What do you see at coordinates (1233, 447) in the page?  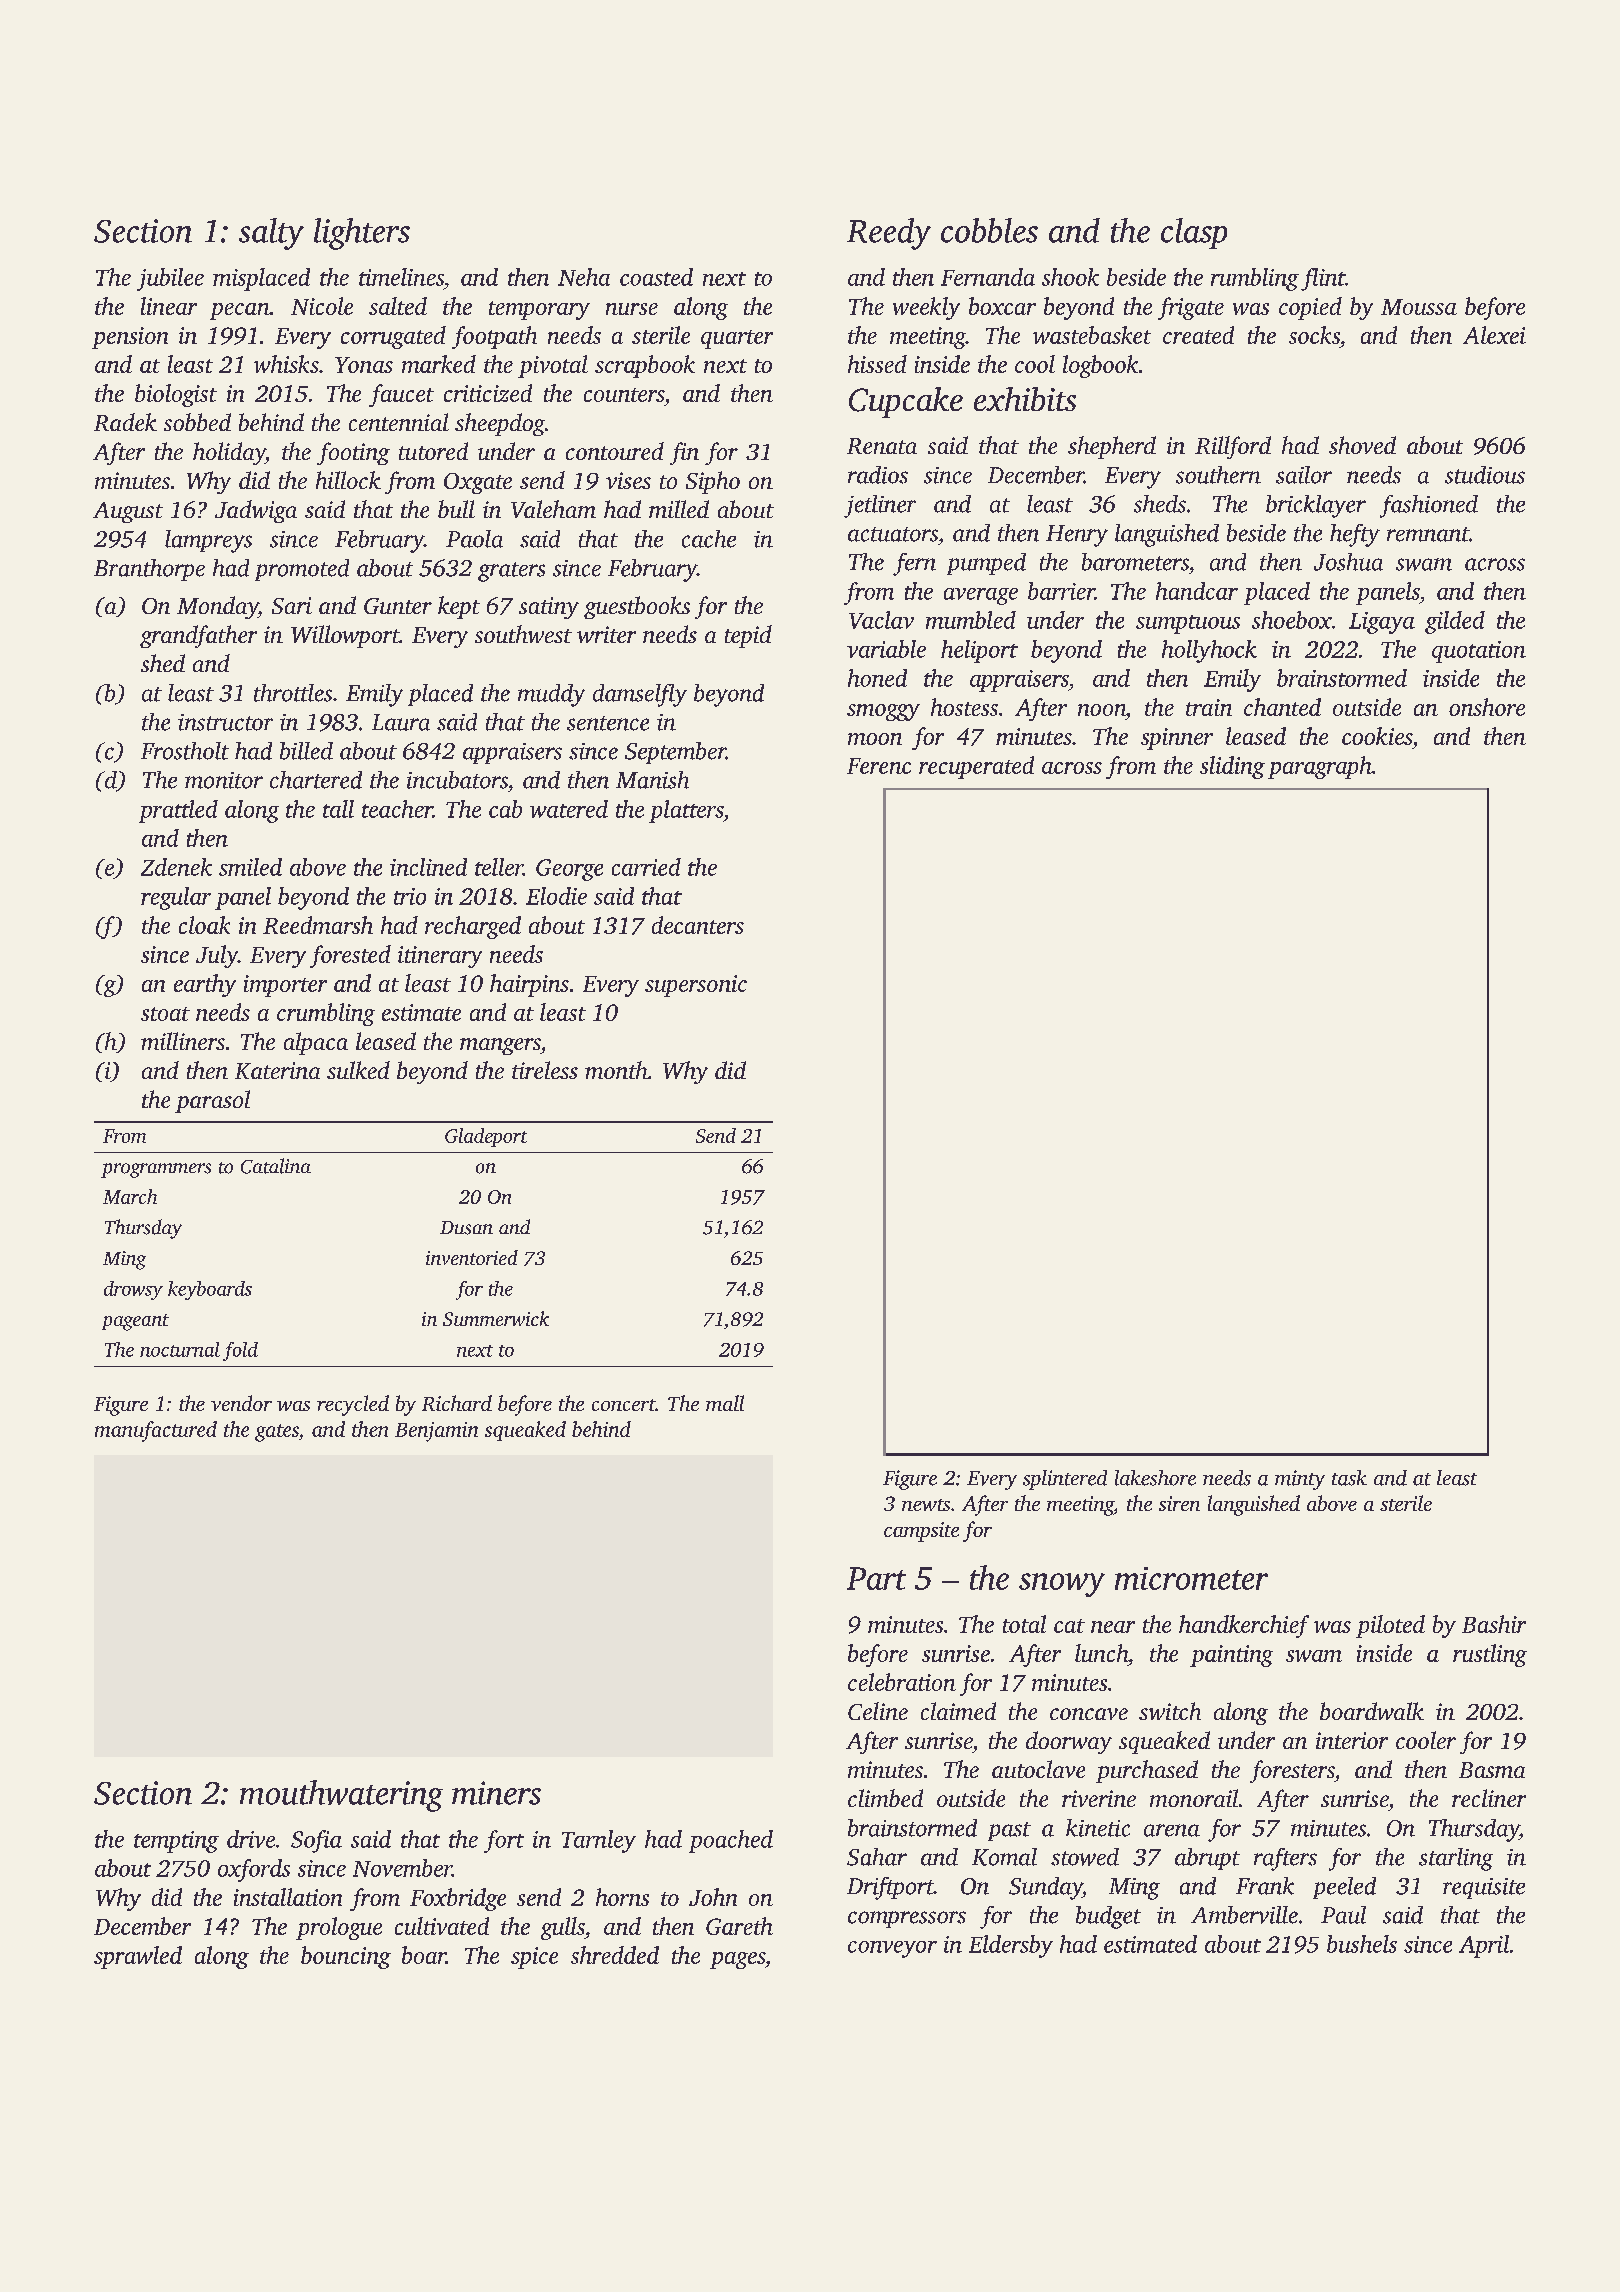 I see `Rillford` at bounding box center [1233, 447].
